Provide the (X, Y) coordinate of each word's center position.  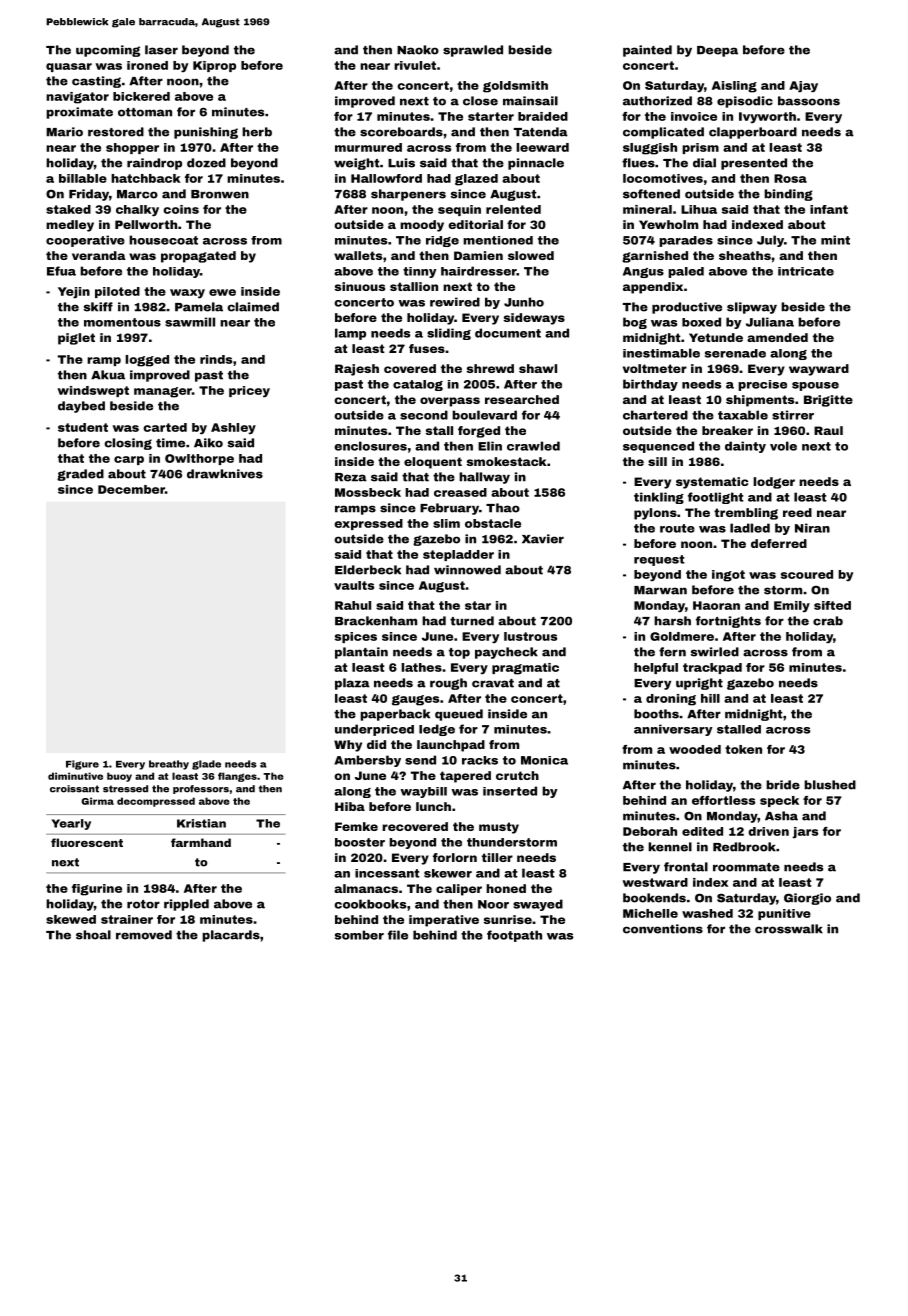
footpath (514, 936)
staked (68, 209)
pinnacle (536, 164)
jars (805, 833)
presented (754, 164)
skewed (71, 919)
